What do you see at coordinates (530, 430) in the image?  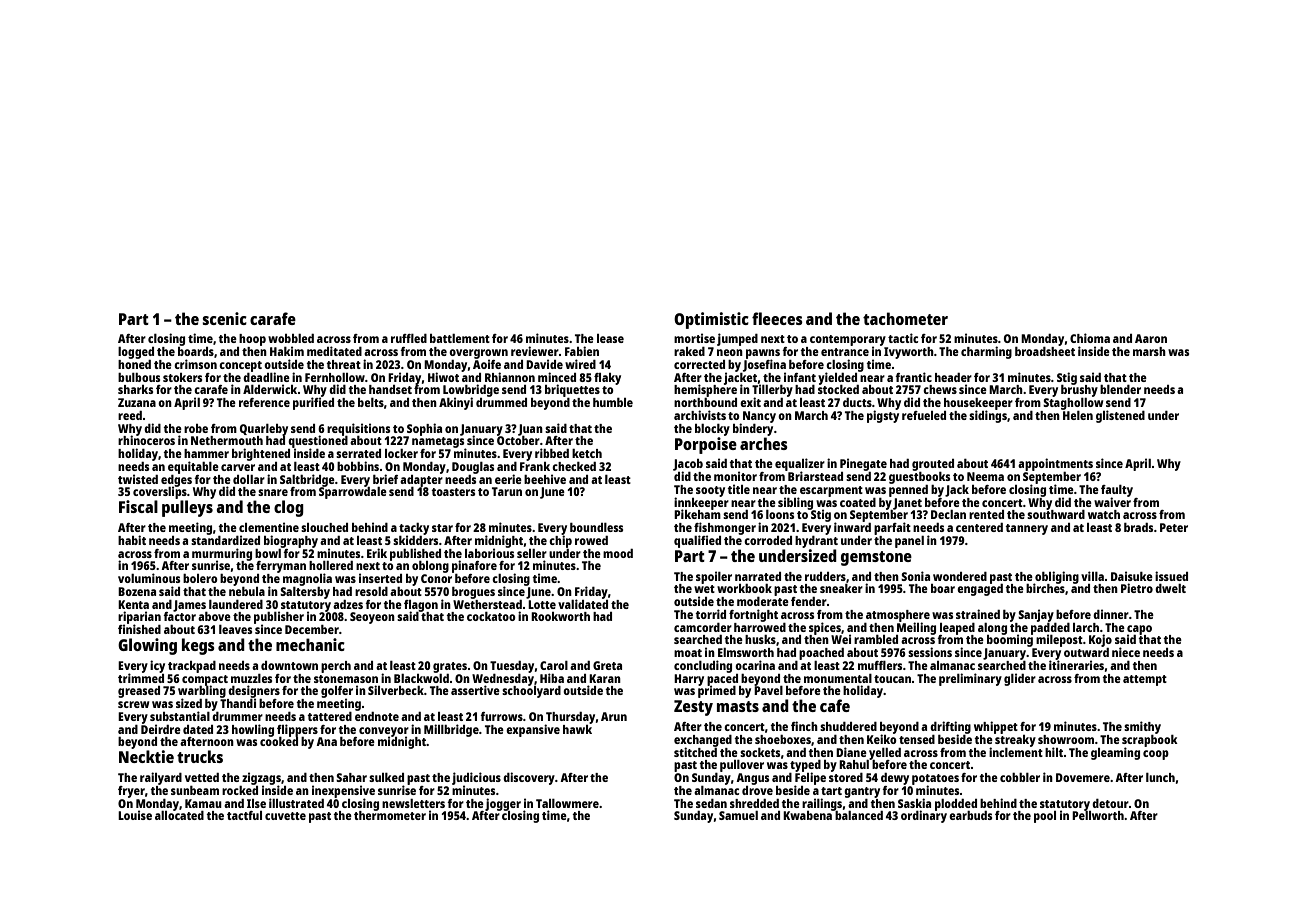 I see `Juan` at bounding box center [530, 430].
